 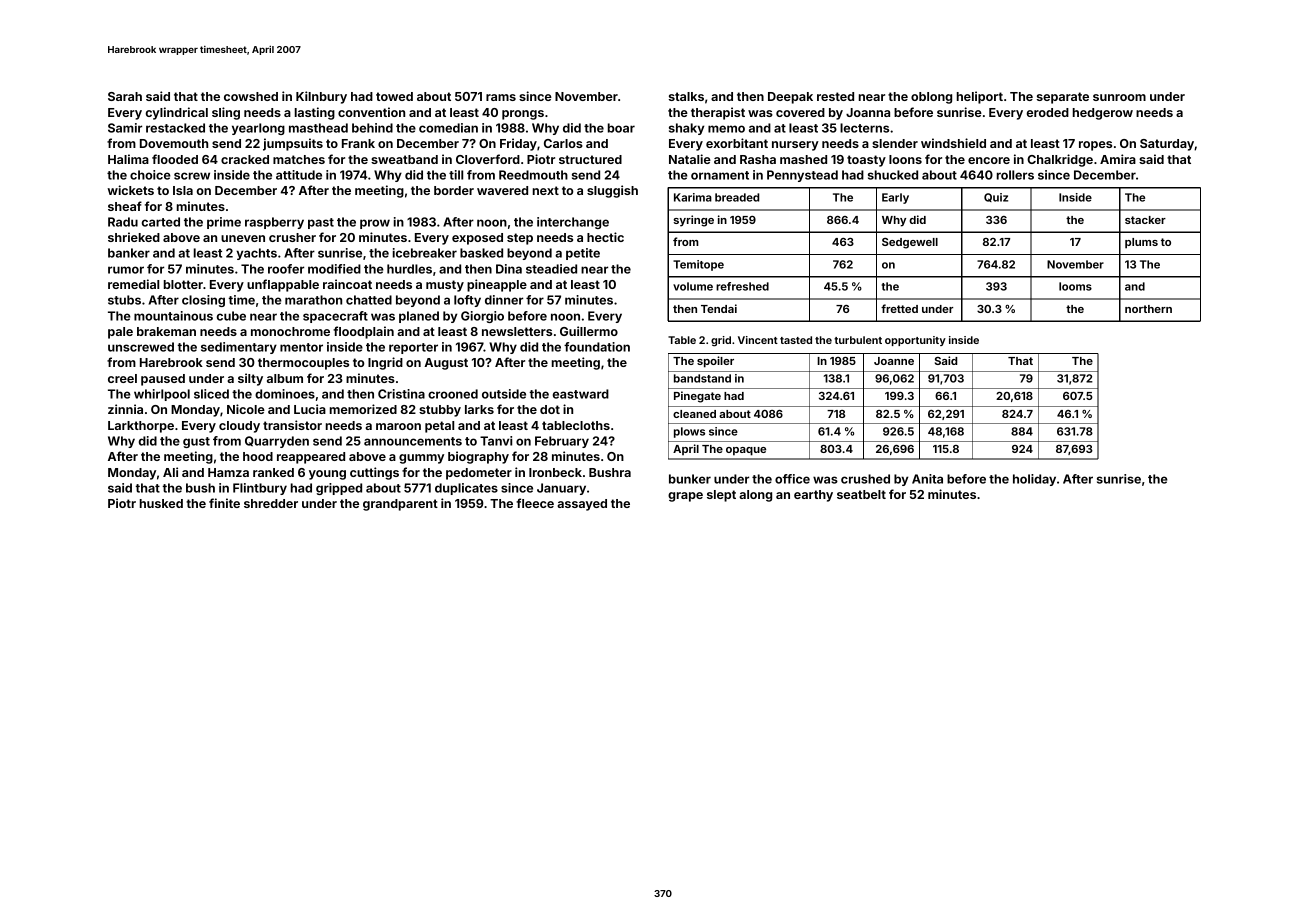 What do you see at coordinates (150, 175) in the page?
I see `choice` at bounding box center [150, 175].
